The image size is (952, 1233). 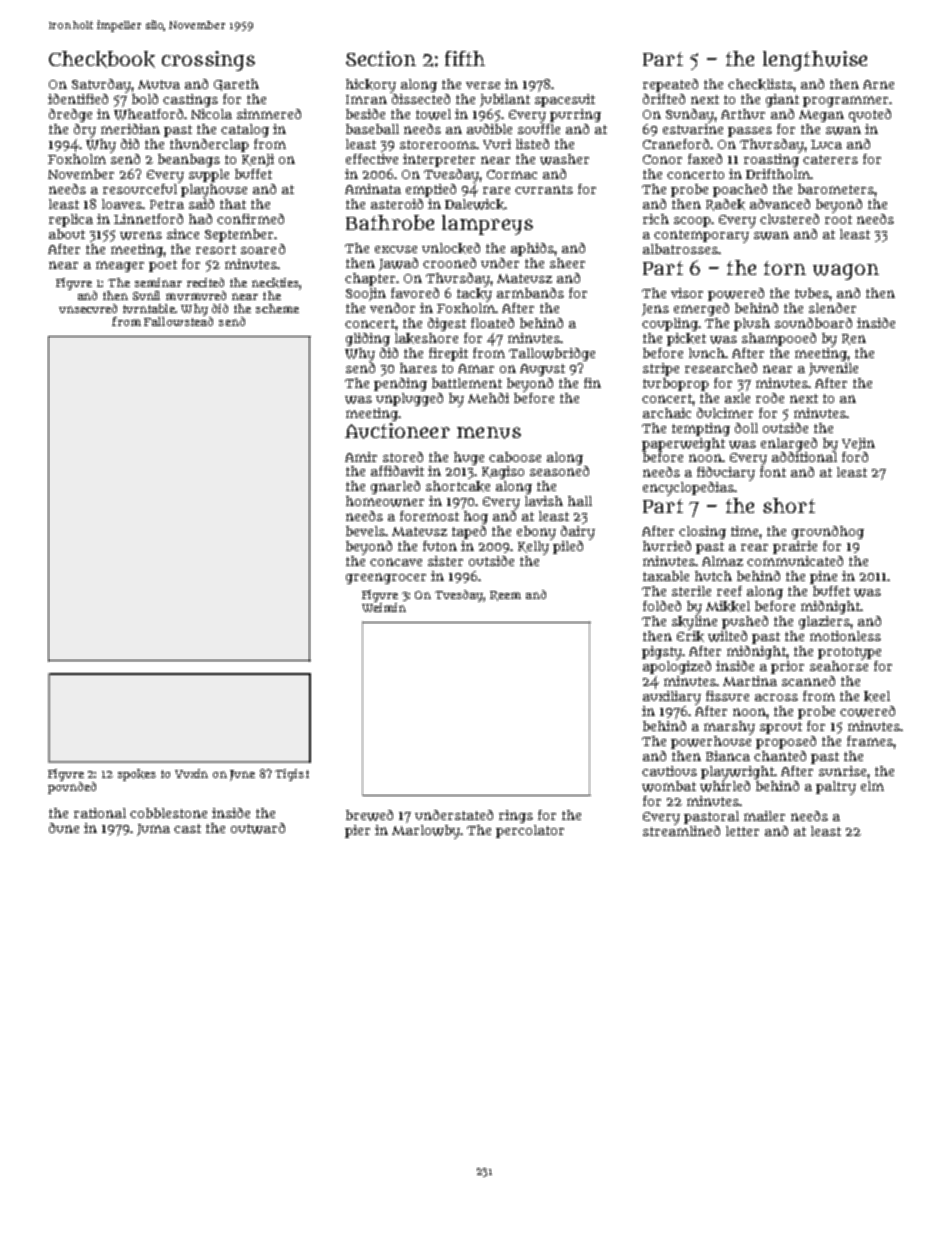 What do you see at coordinates (662, 653) in the page?
I see `pigsty` at bounding box center [662, 653].
